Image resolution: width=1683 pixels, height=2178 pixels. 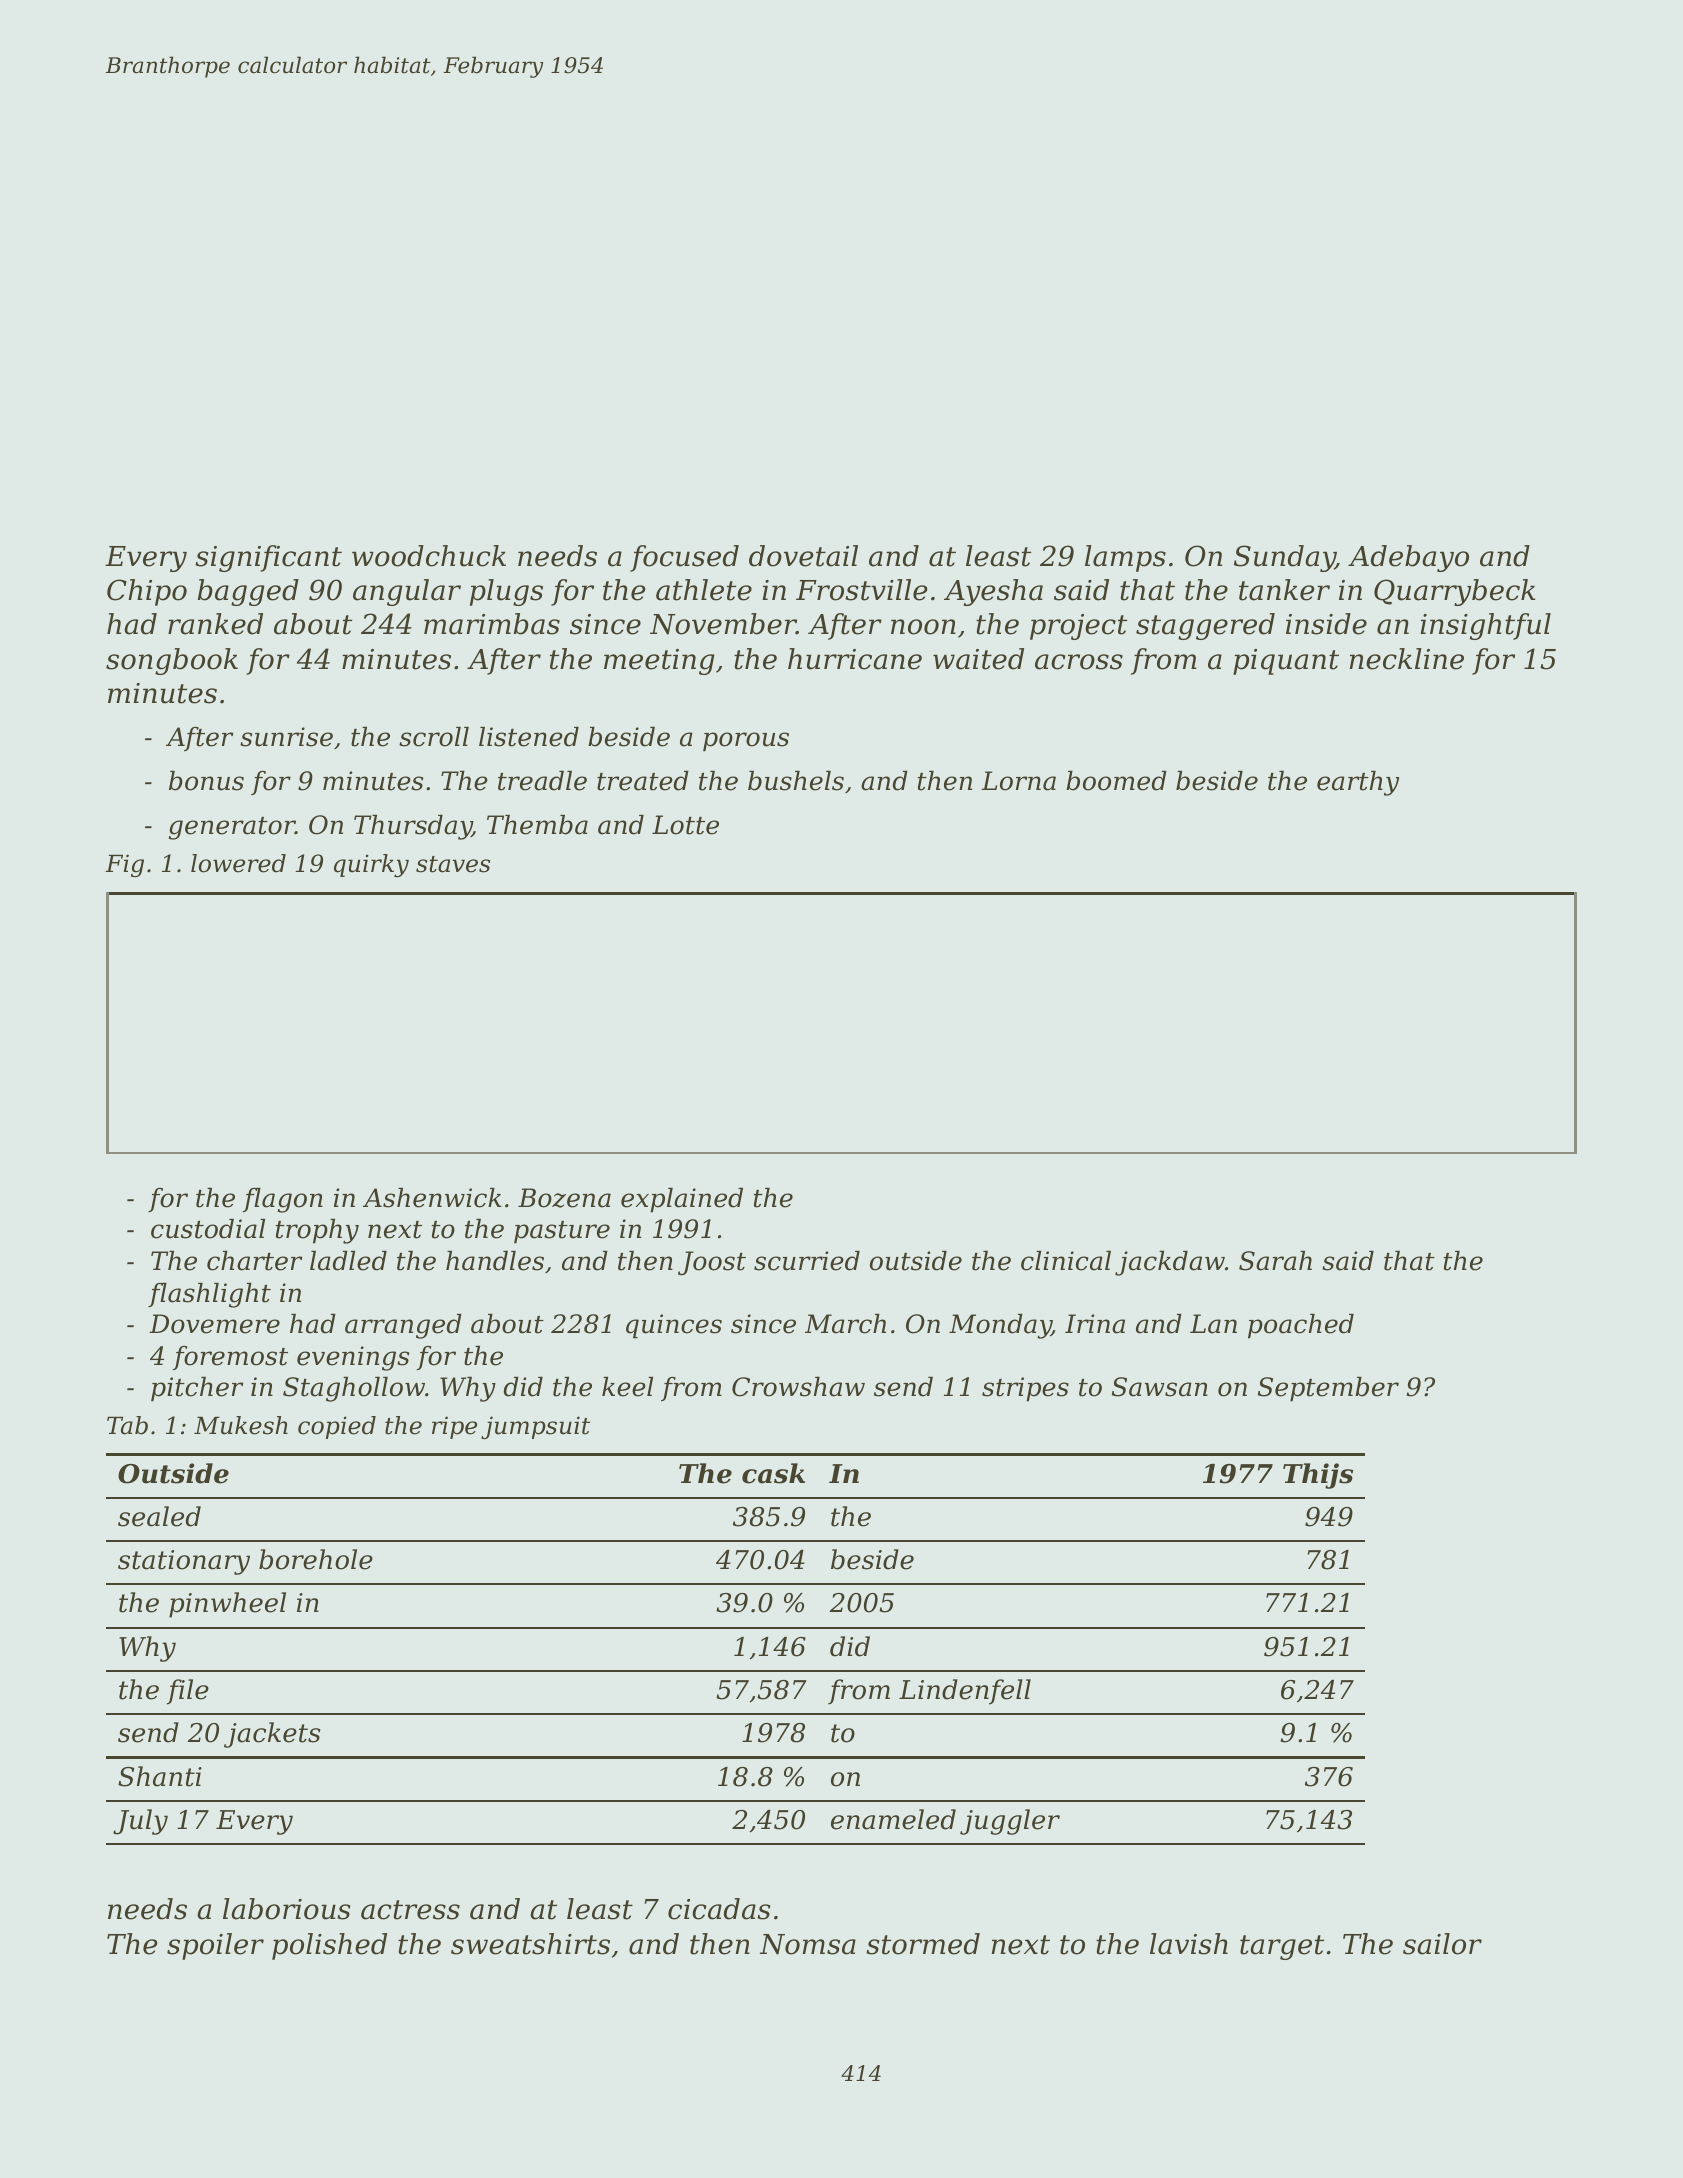 What do you see at coordinates (773, 1473) in the document?
I see `cask` at bounding box center [773, 1473].
